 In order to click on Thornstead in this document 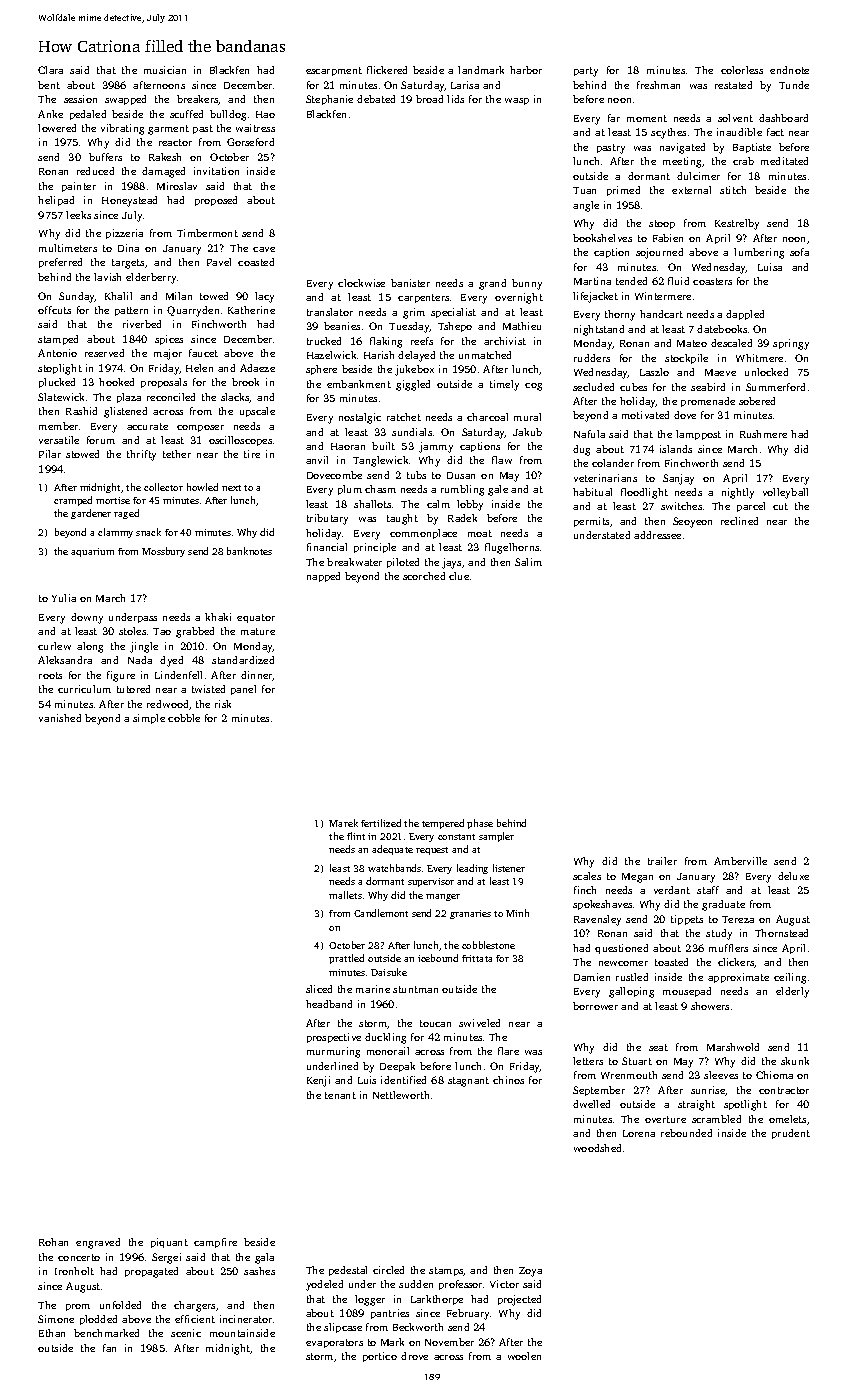, I will do `click(781, 933)`.
